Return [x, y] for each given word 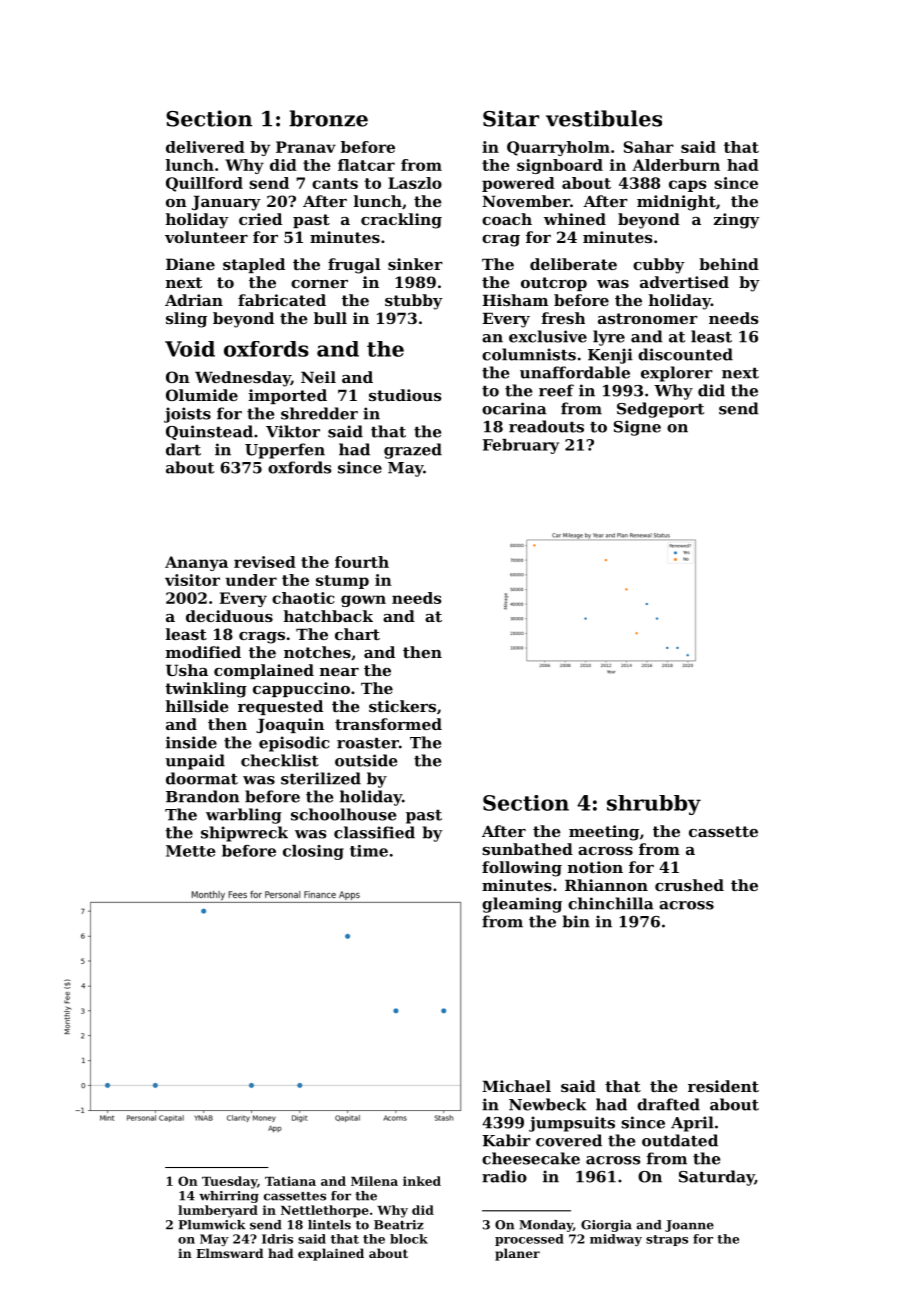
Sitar [511, 118]
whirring [229, 1197]
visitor [192, 580]
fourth [362, 562]
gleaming [522, 905]
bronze [328, 118]
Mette [191, 851]
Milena [374, 1181]
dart [183, 449]
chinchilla [611, 903]
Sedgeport [660, 410]
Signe [637, 428]
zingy [737, 221]
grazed [413, 451]
